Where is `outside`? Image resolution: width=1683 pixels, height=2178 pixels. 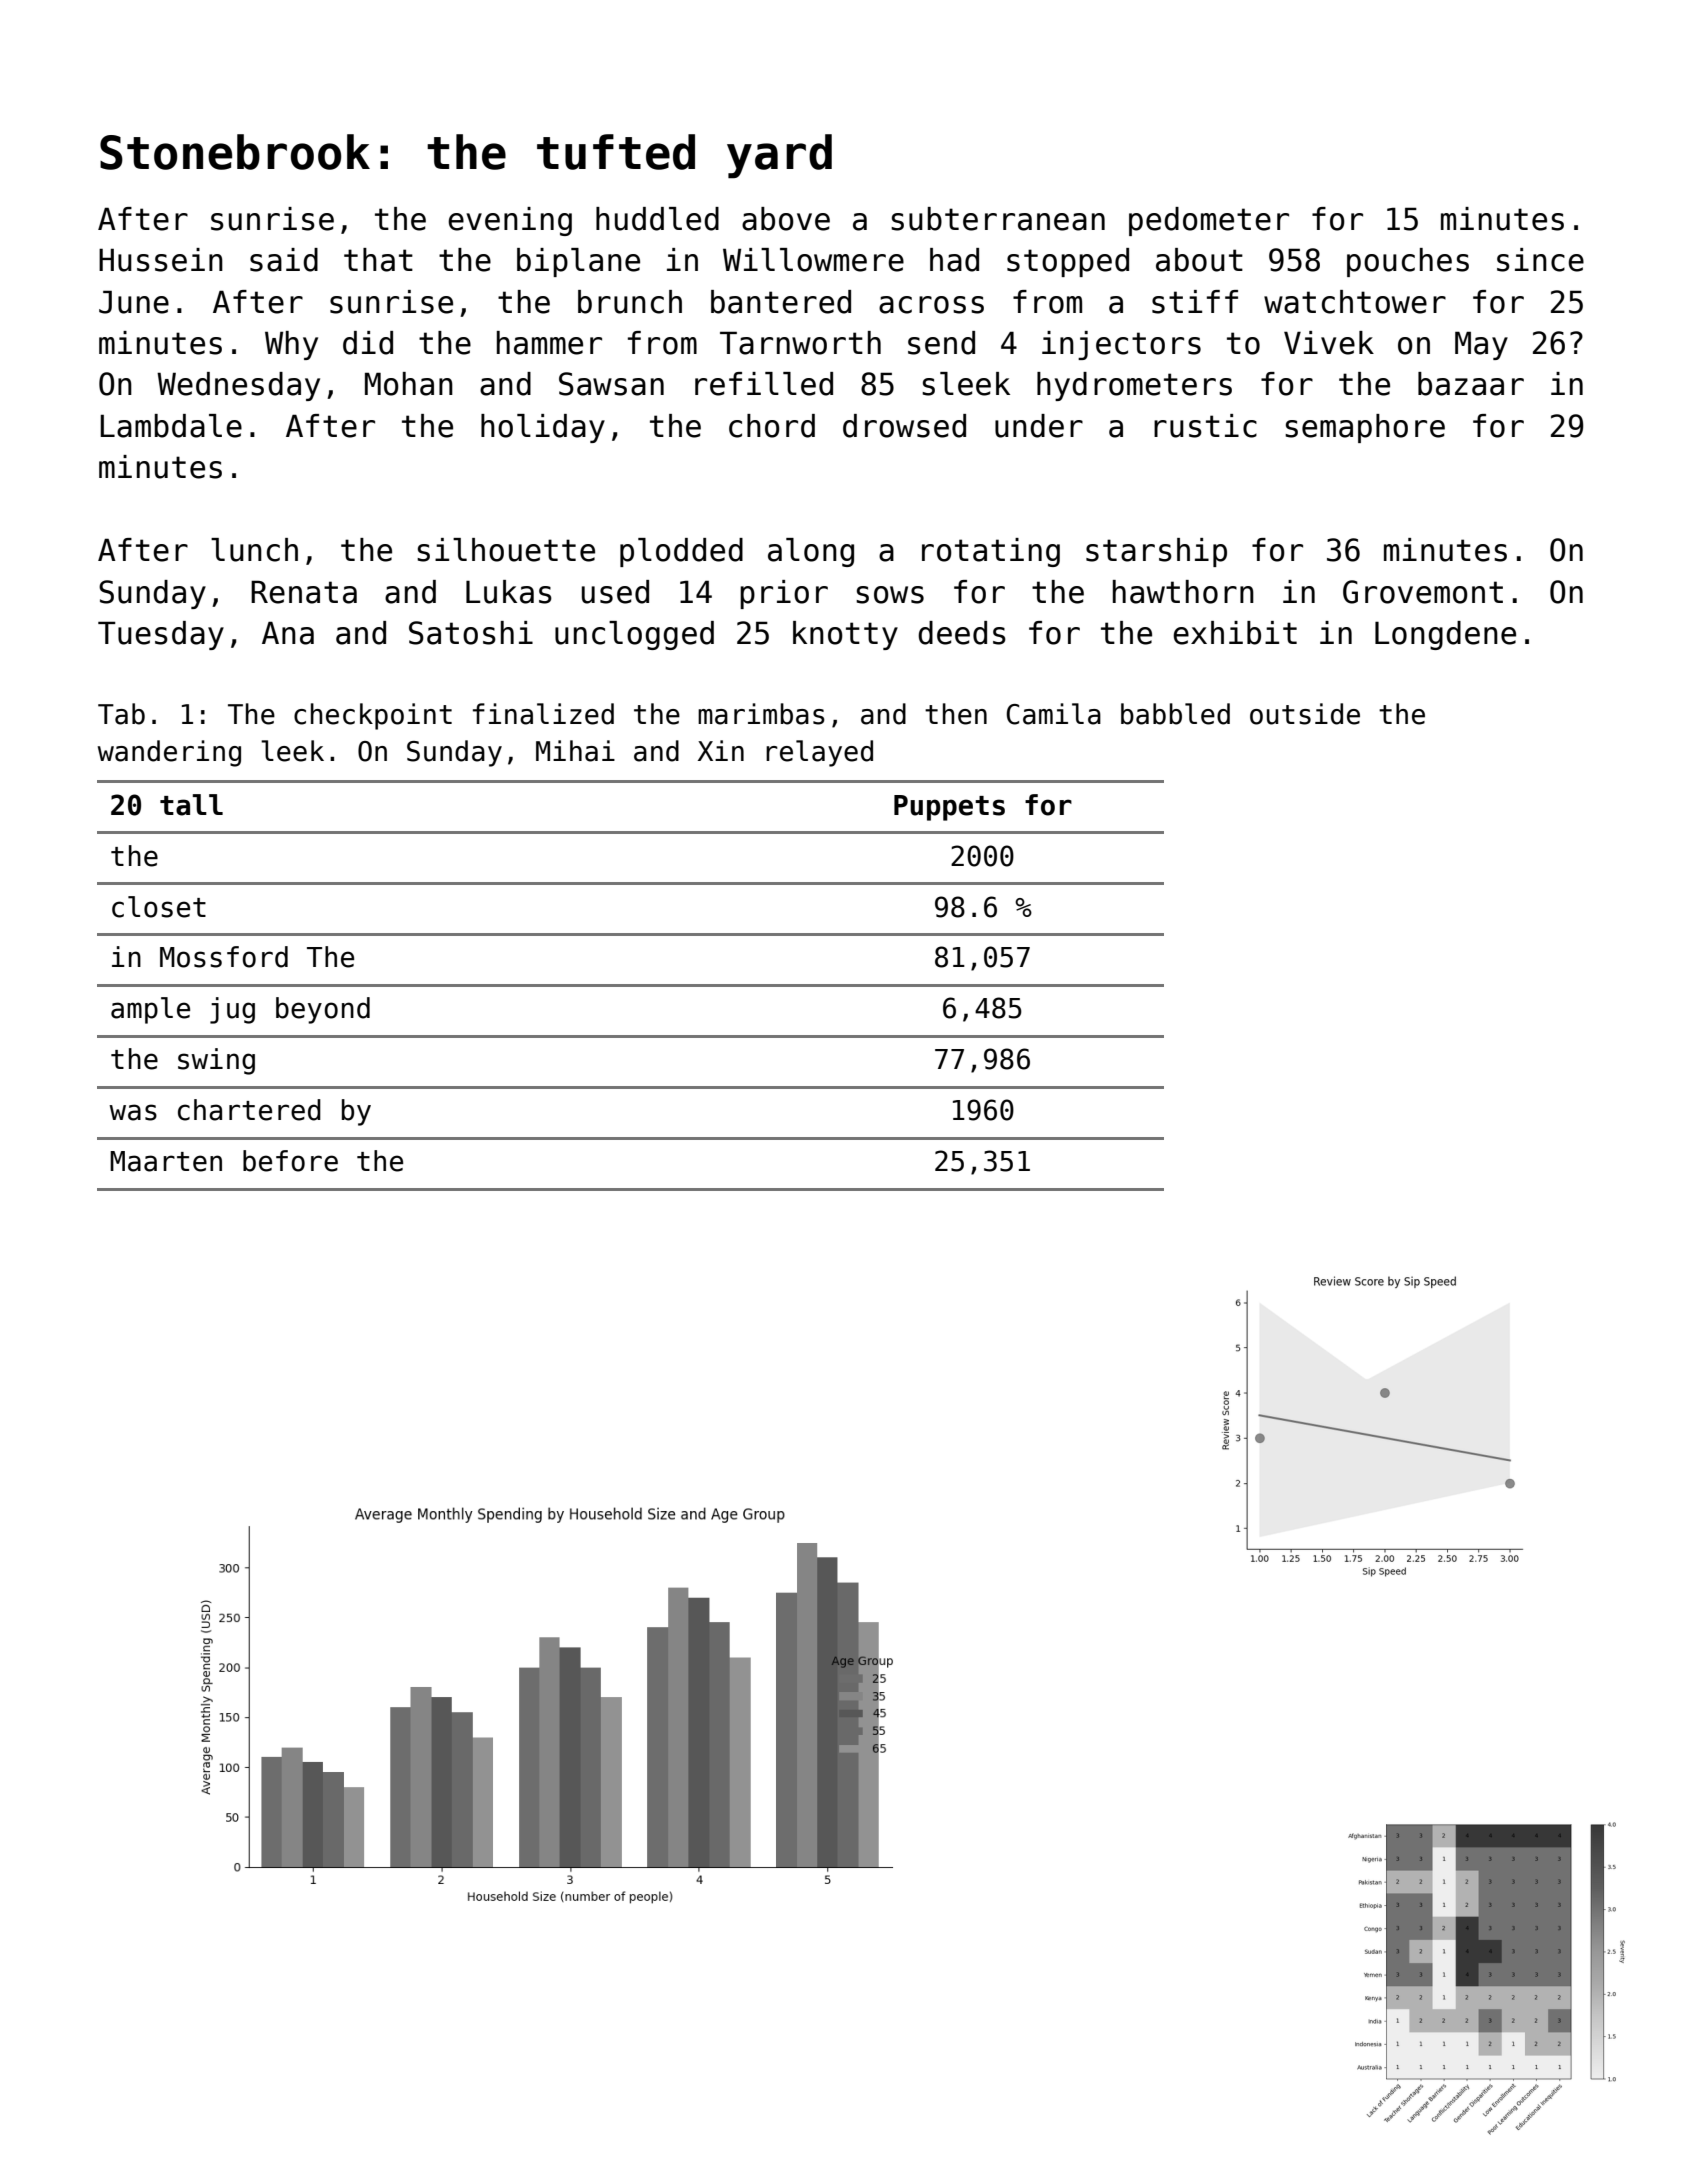
outside is located at coordinates (1305, 714).
